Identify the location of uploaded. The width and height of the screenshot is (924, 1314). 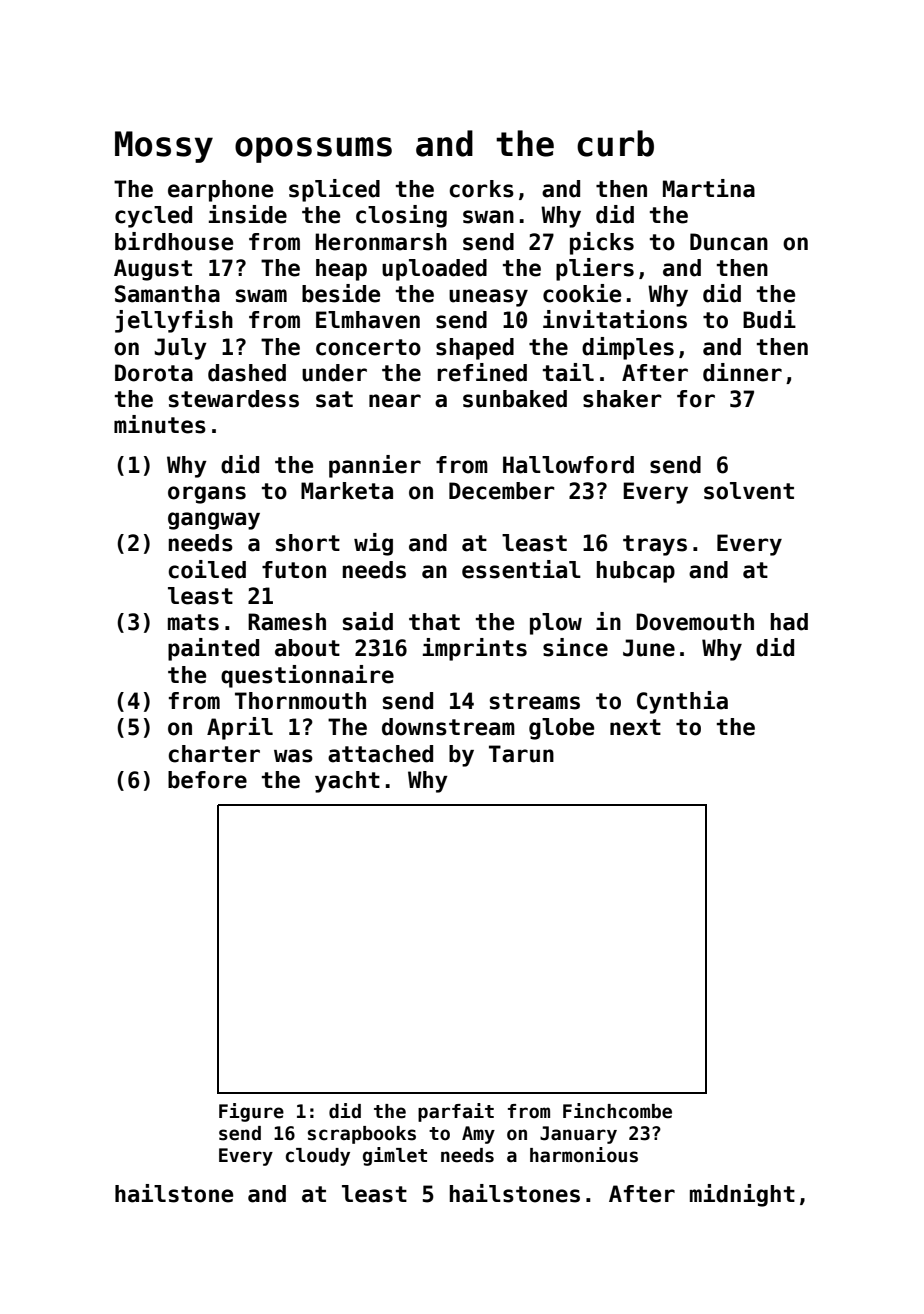
(434, 270).
